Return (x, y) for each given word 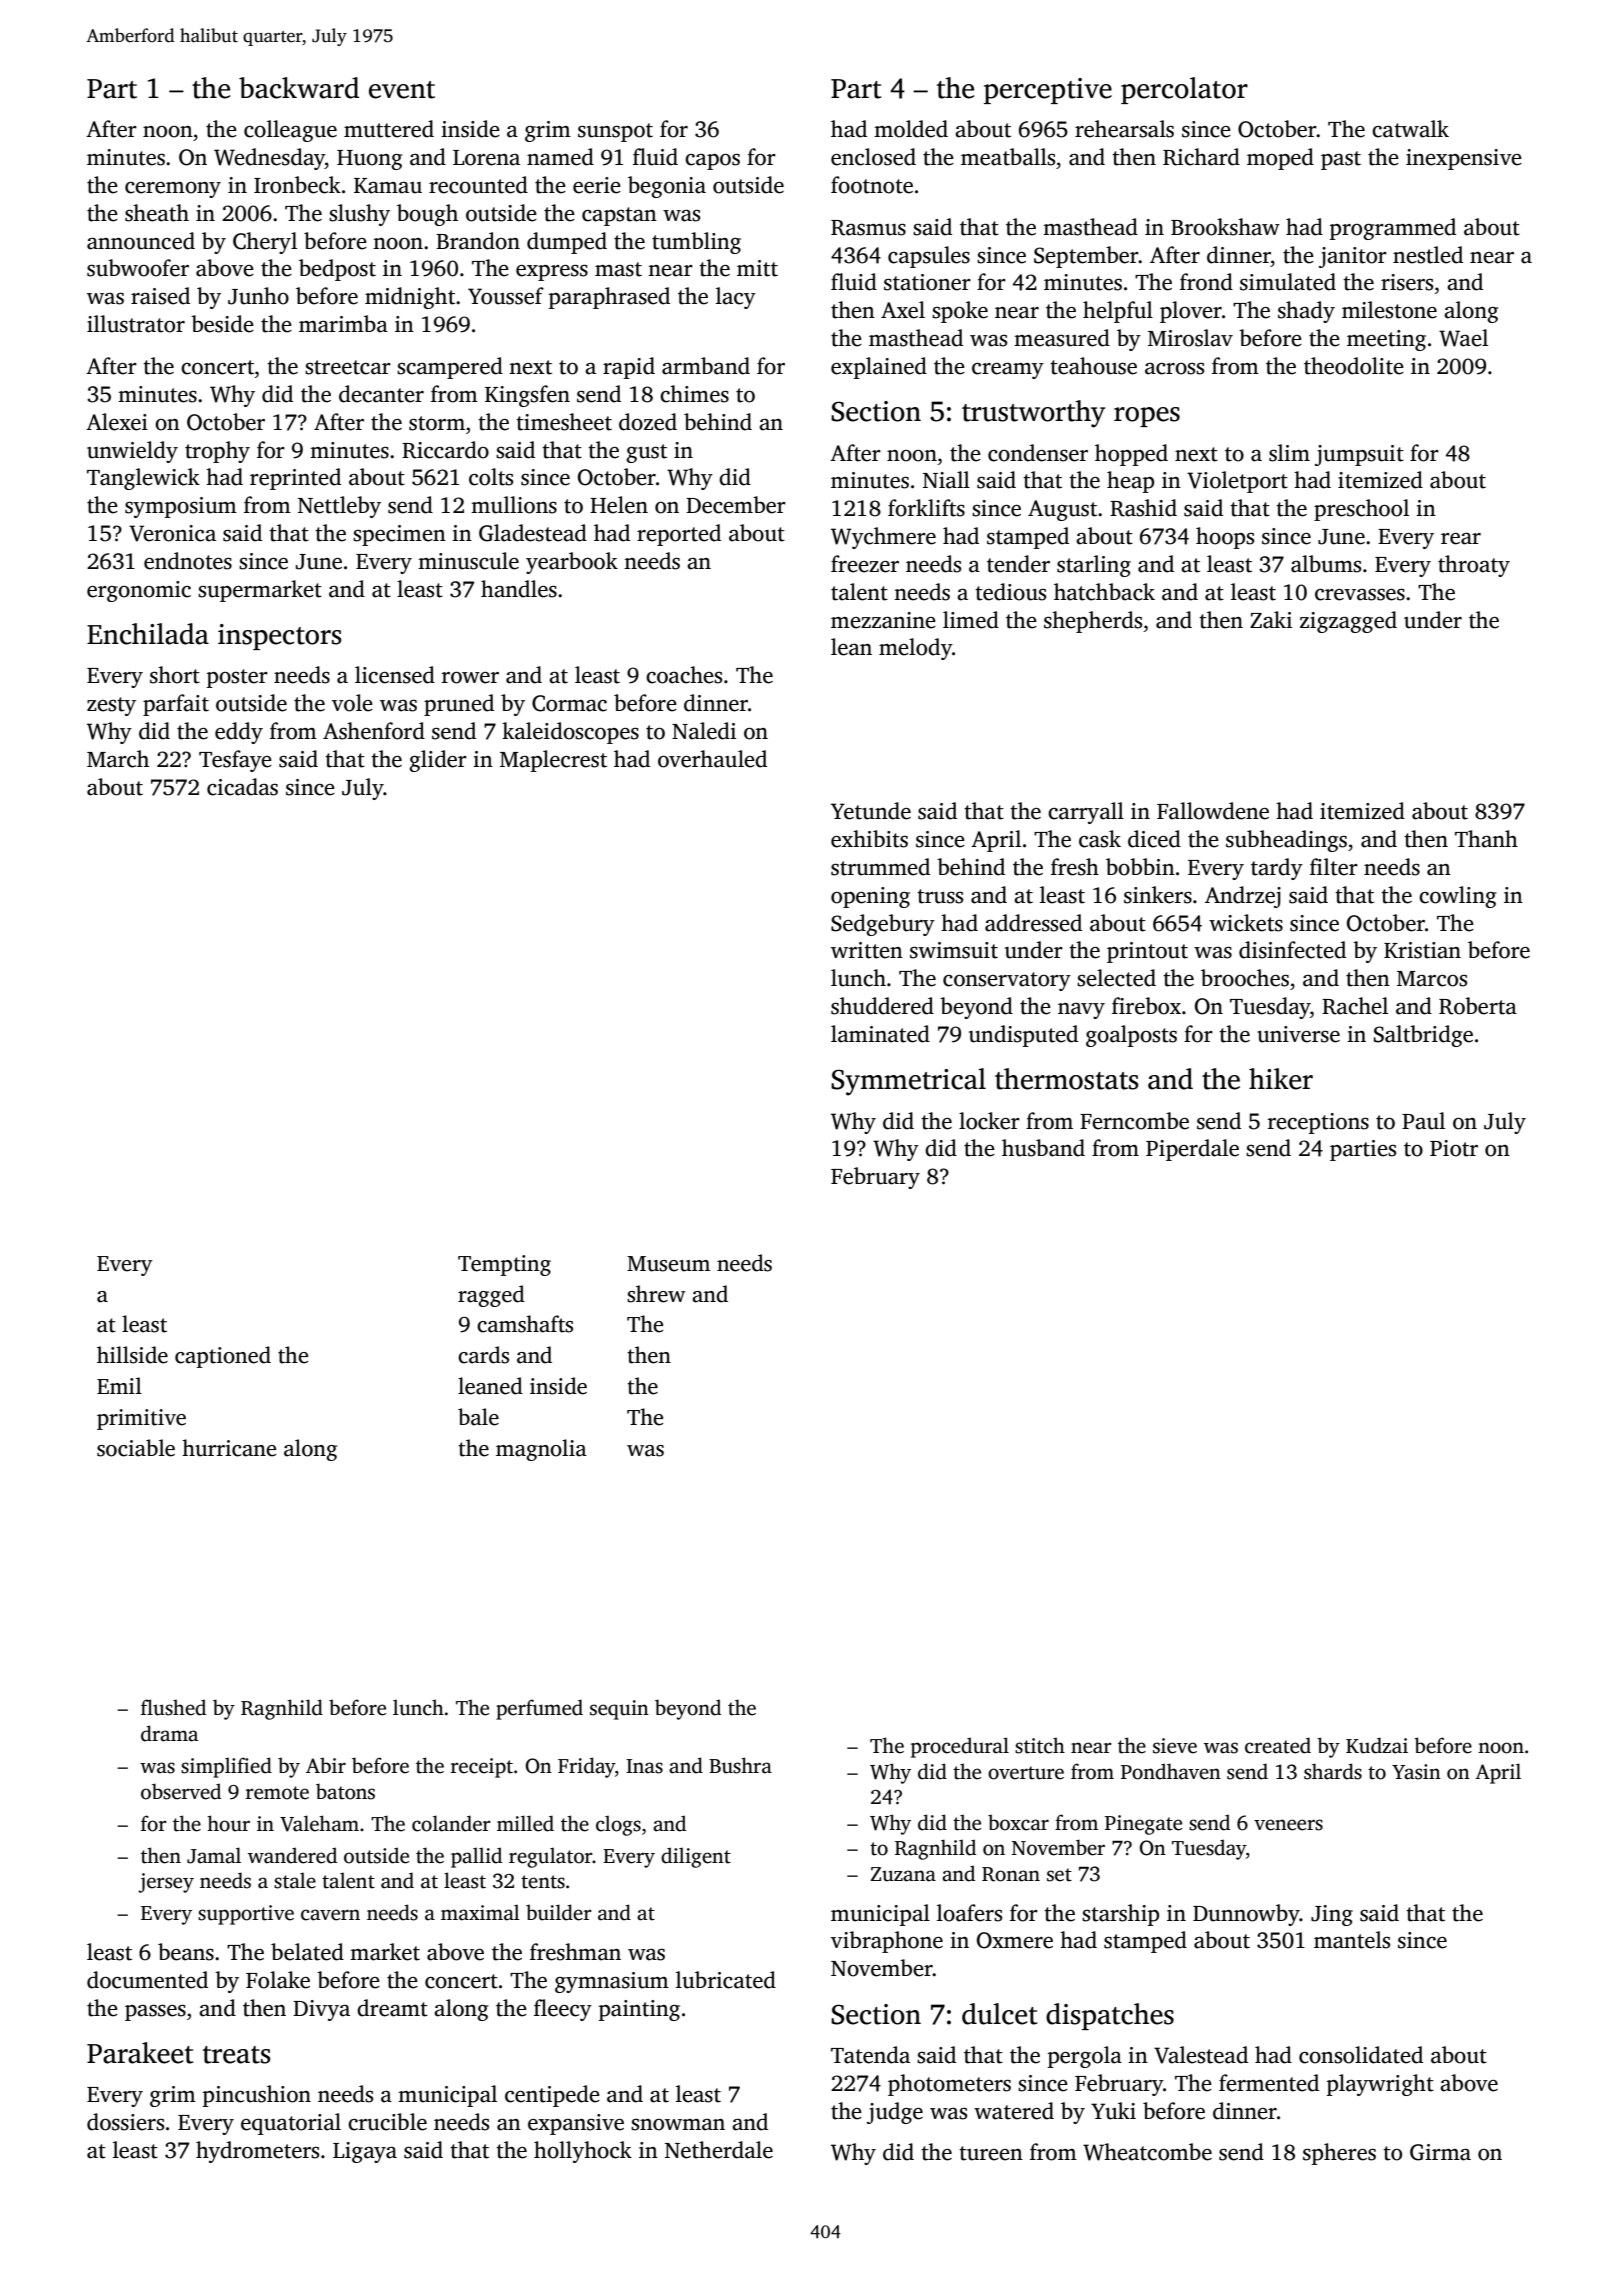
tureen (991, 2153)
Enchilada (148, 634)
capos (712, 162)
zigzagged (1348, 622)
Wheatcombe (1147, 2152)
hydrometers (257, 2152)
